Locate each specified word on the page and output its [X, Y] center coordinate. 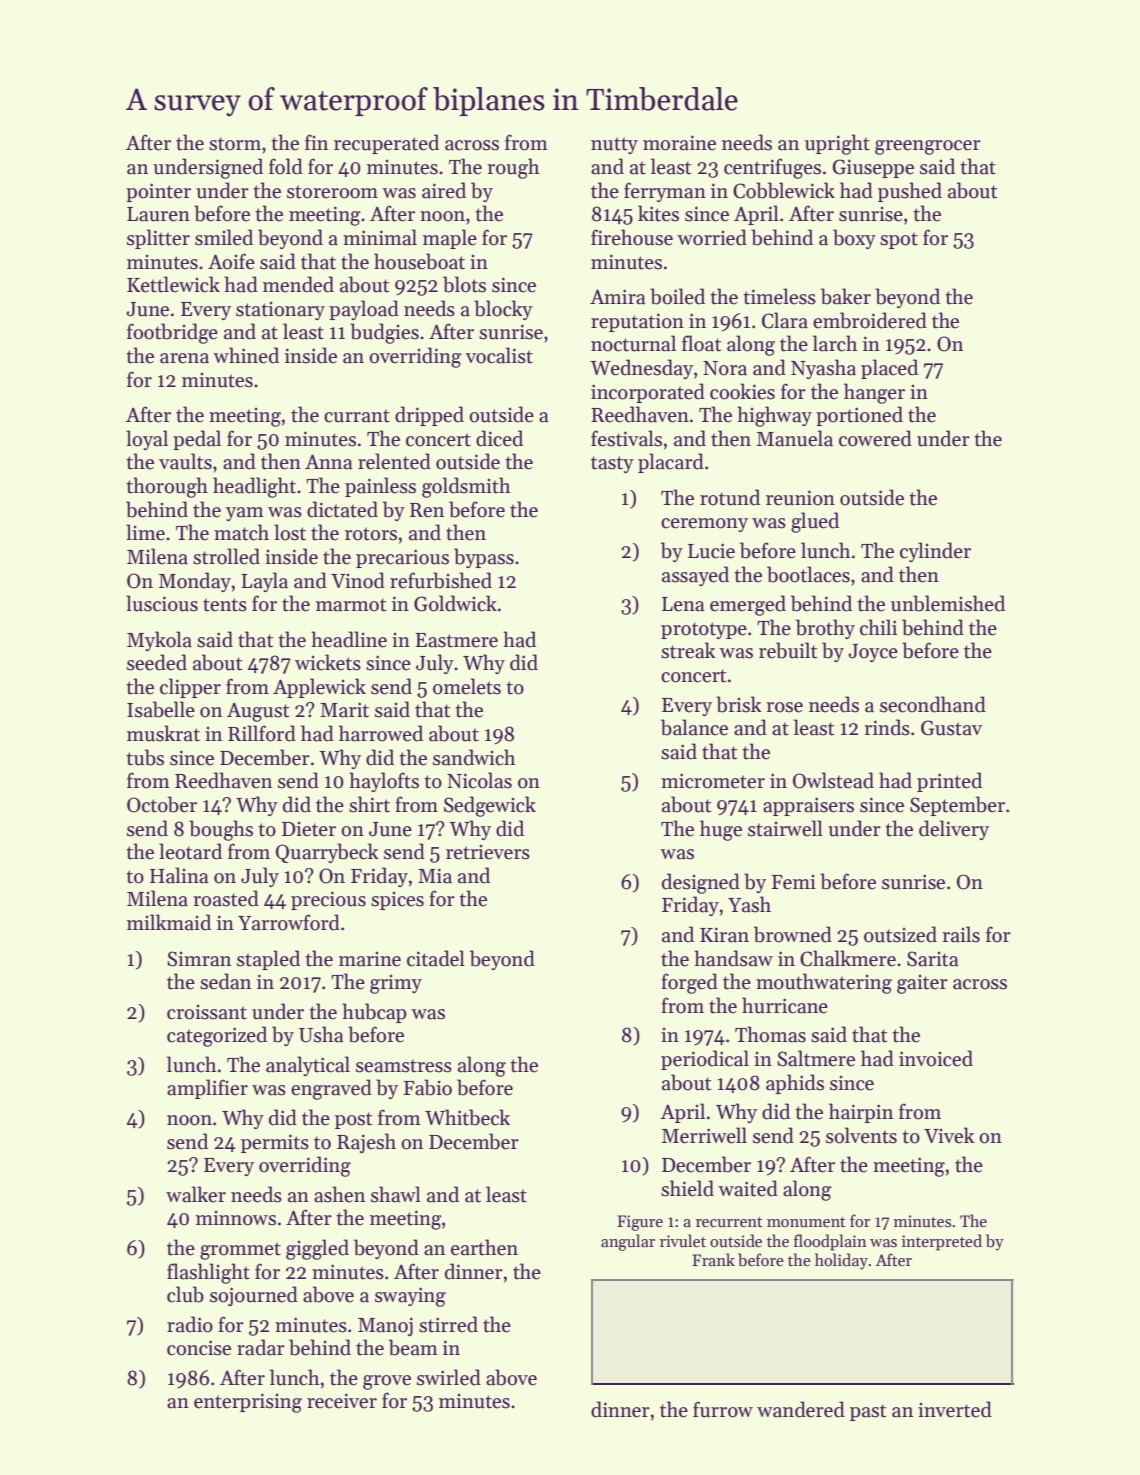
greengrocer [928, 147]
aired [444, 190]
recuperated [386, 144]
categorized [217, 1036]
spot [899, 240]
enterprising [248, 1403]
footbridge [172, 333]
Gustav [951, 728]
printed [949, 782]
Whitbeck [467, 1117]
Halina [179, 875]
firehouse [632, 237]
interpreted [942, 1242]
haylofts [384, 782]
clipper [190, 688]
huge [721, 830]
